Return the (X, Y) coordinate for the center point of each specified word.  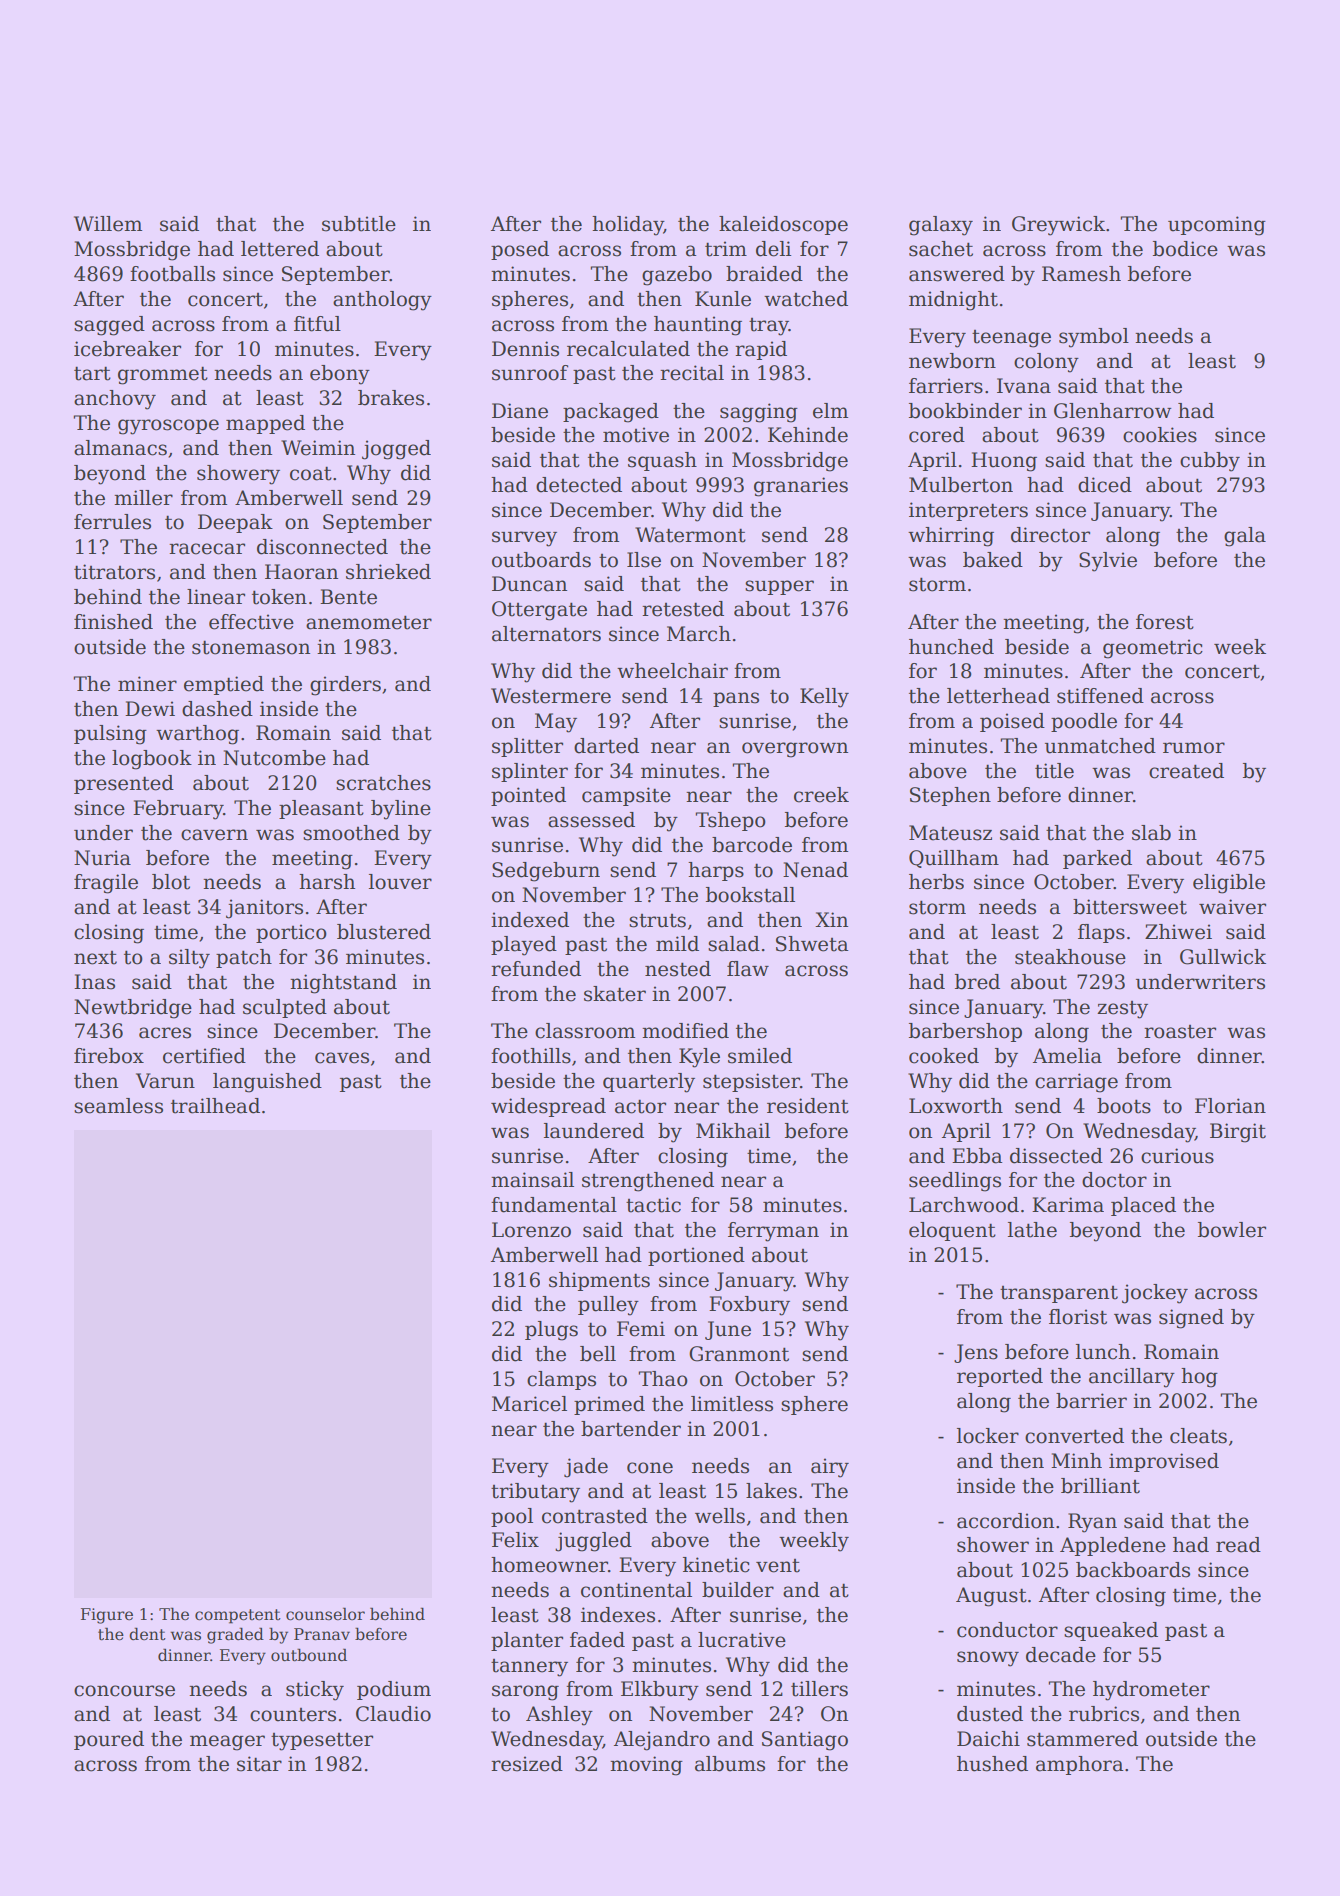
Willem (108, 224)
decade (1061, 1655)
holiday (628, 226)
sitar (259, 1764)
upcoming (1217, 226)
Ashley (559, 1716)
